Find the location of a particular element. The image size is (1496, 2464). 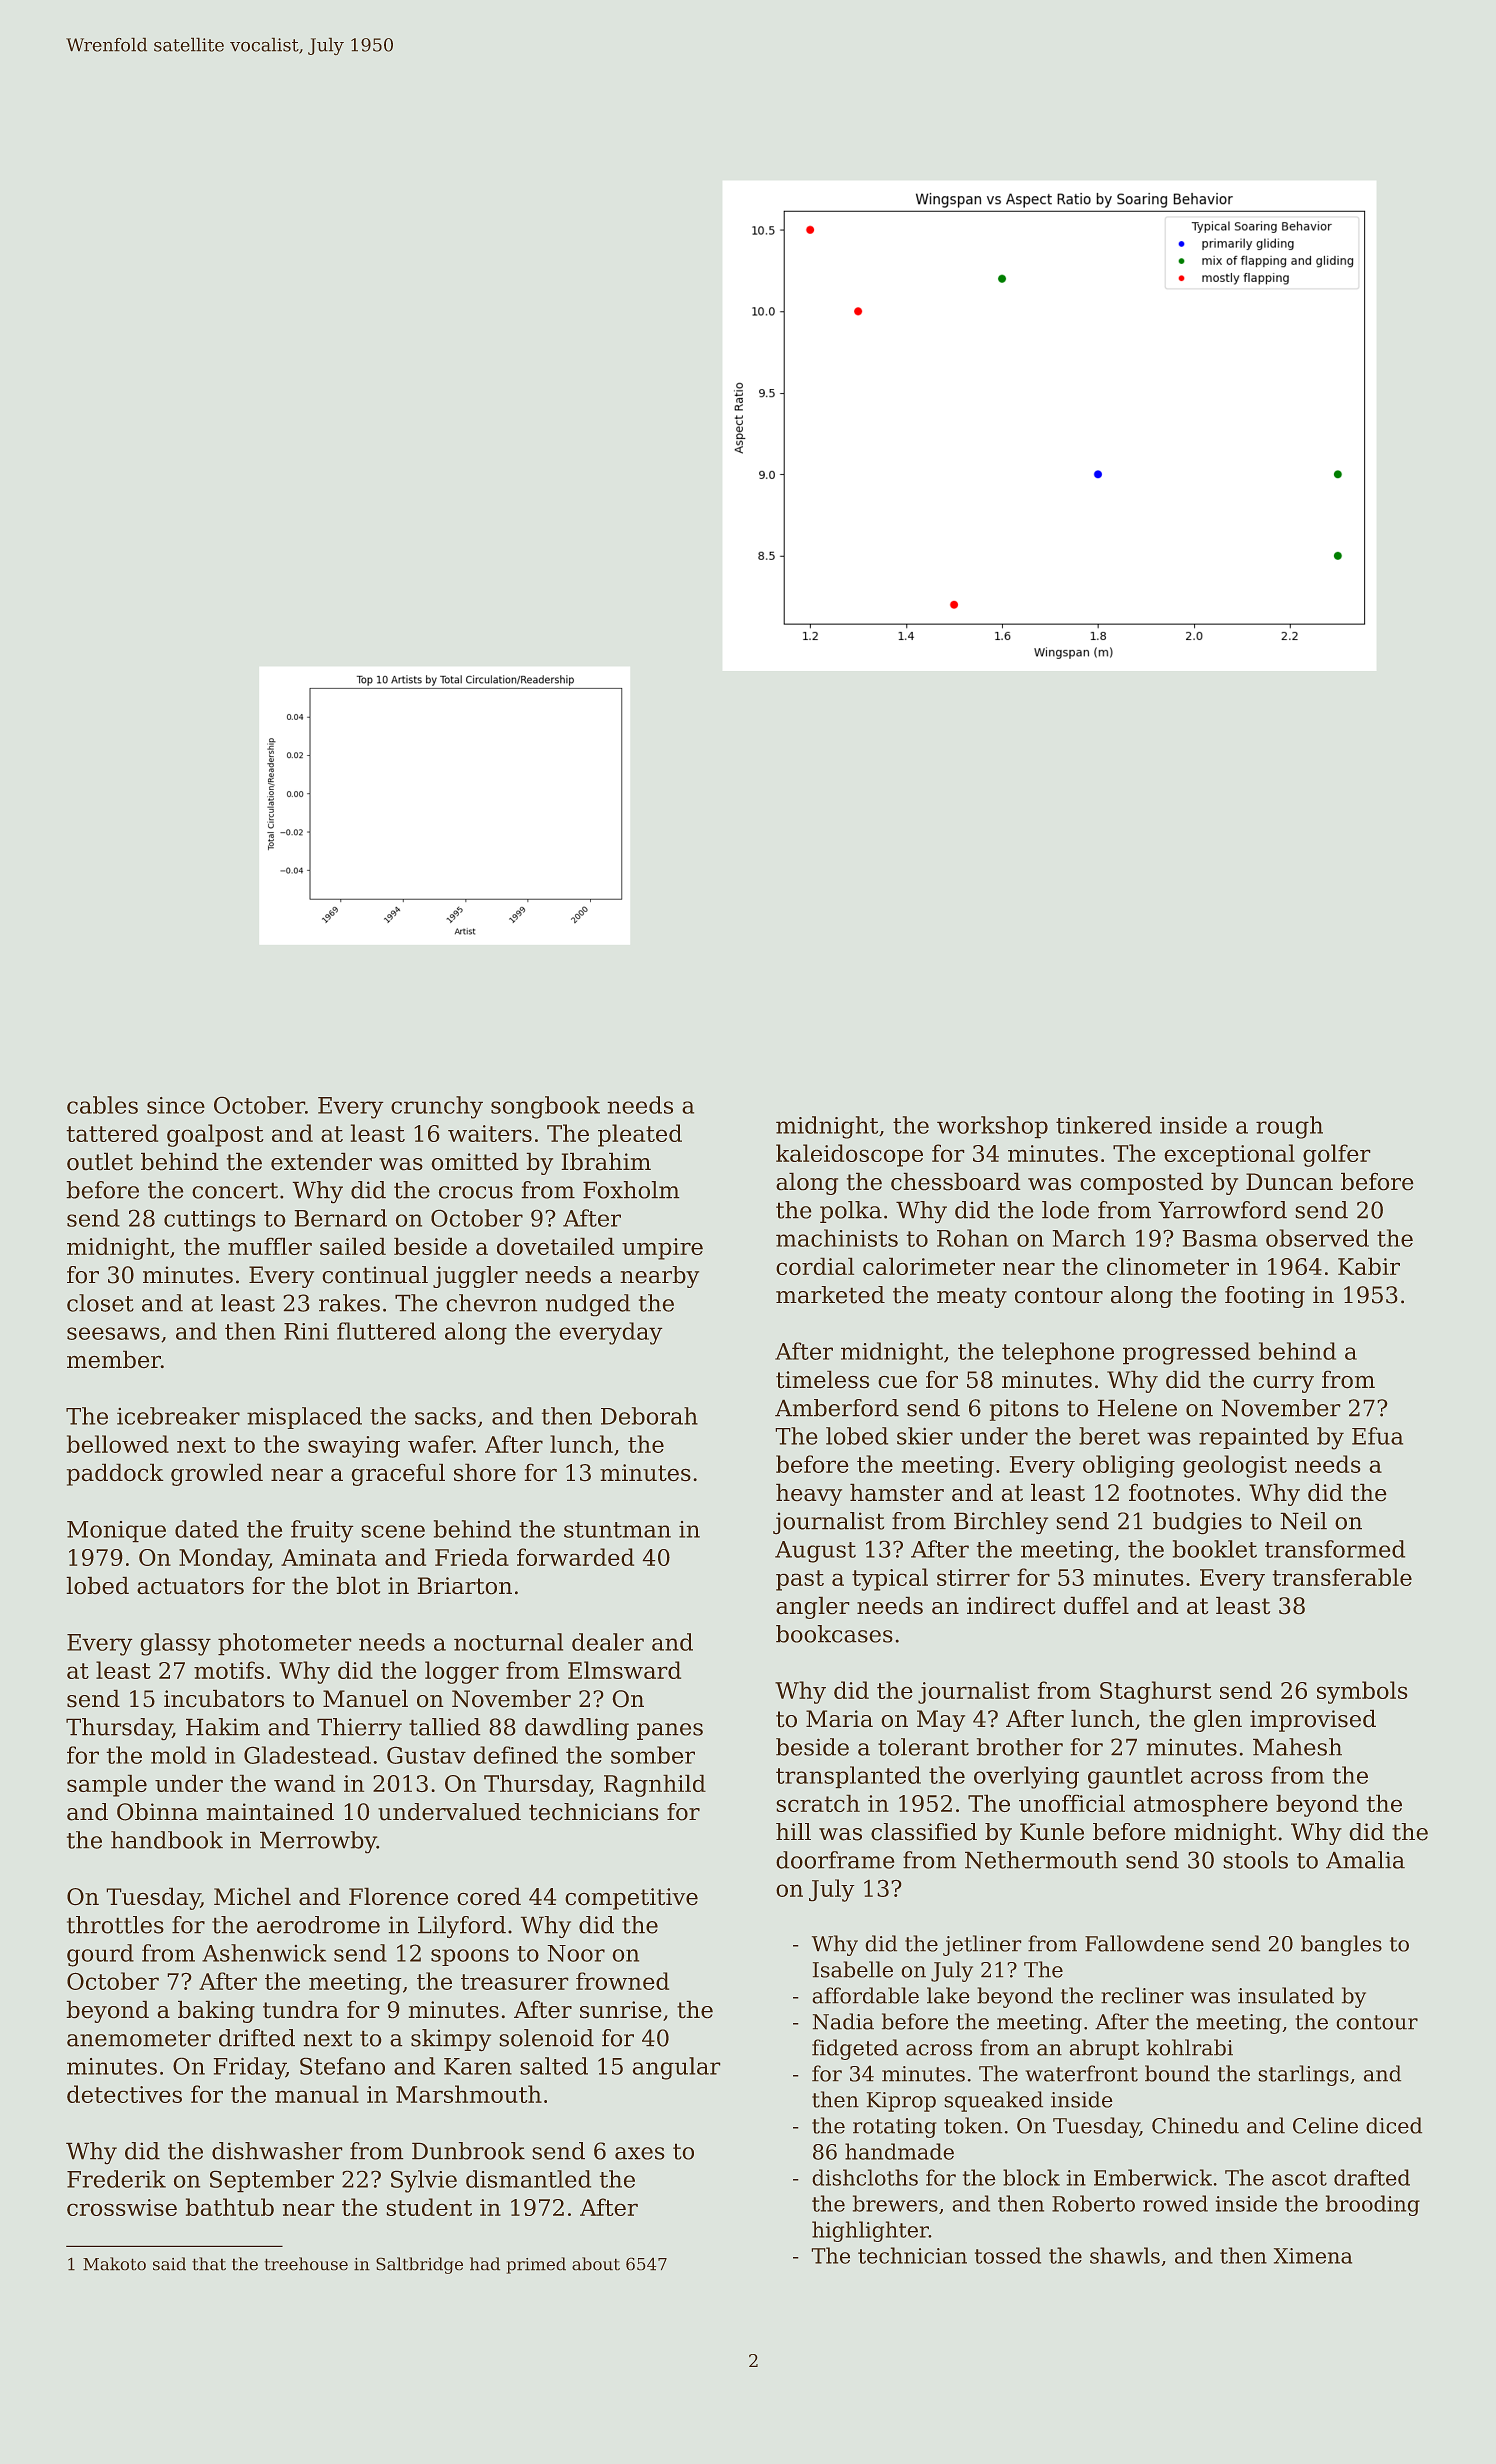

misplaced is located at coordinates (304, 1418).
